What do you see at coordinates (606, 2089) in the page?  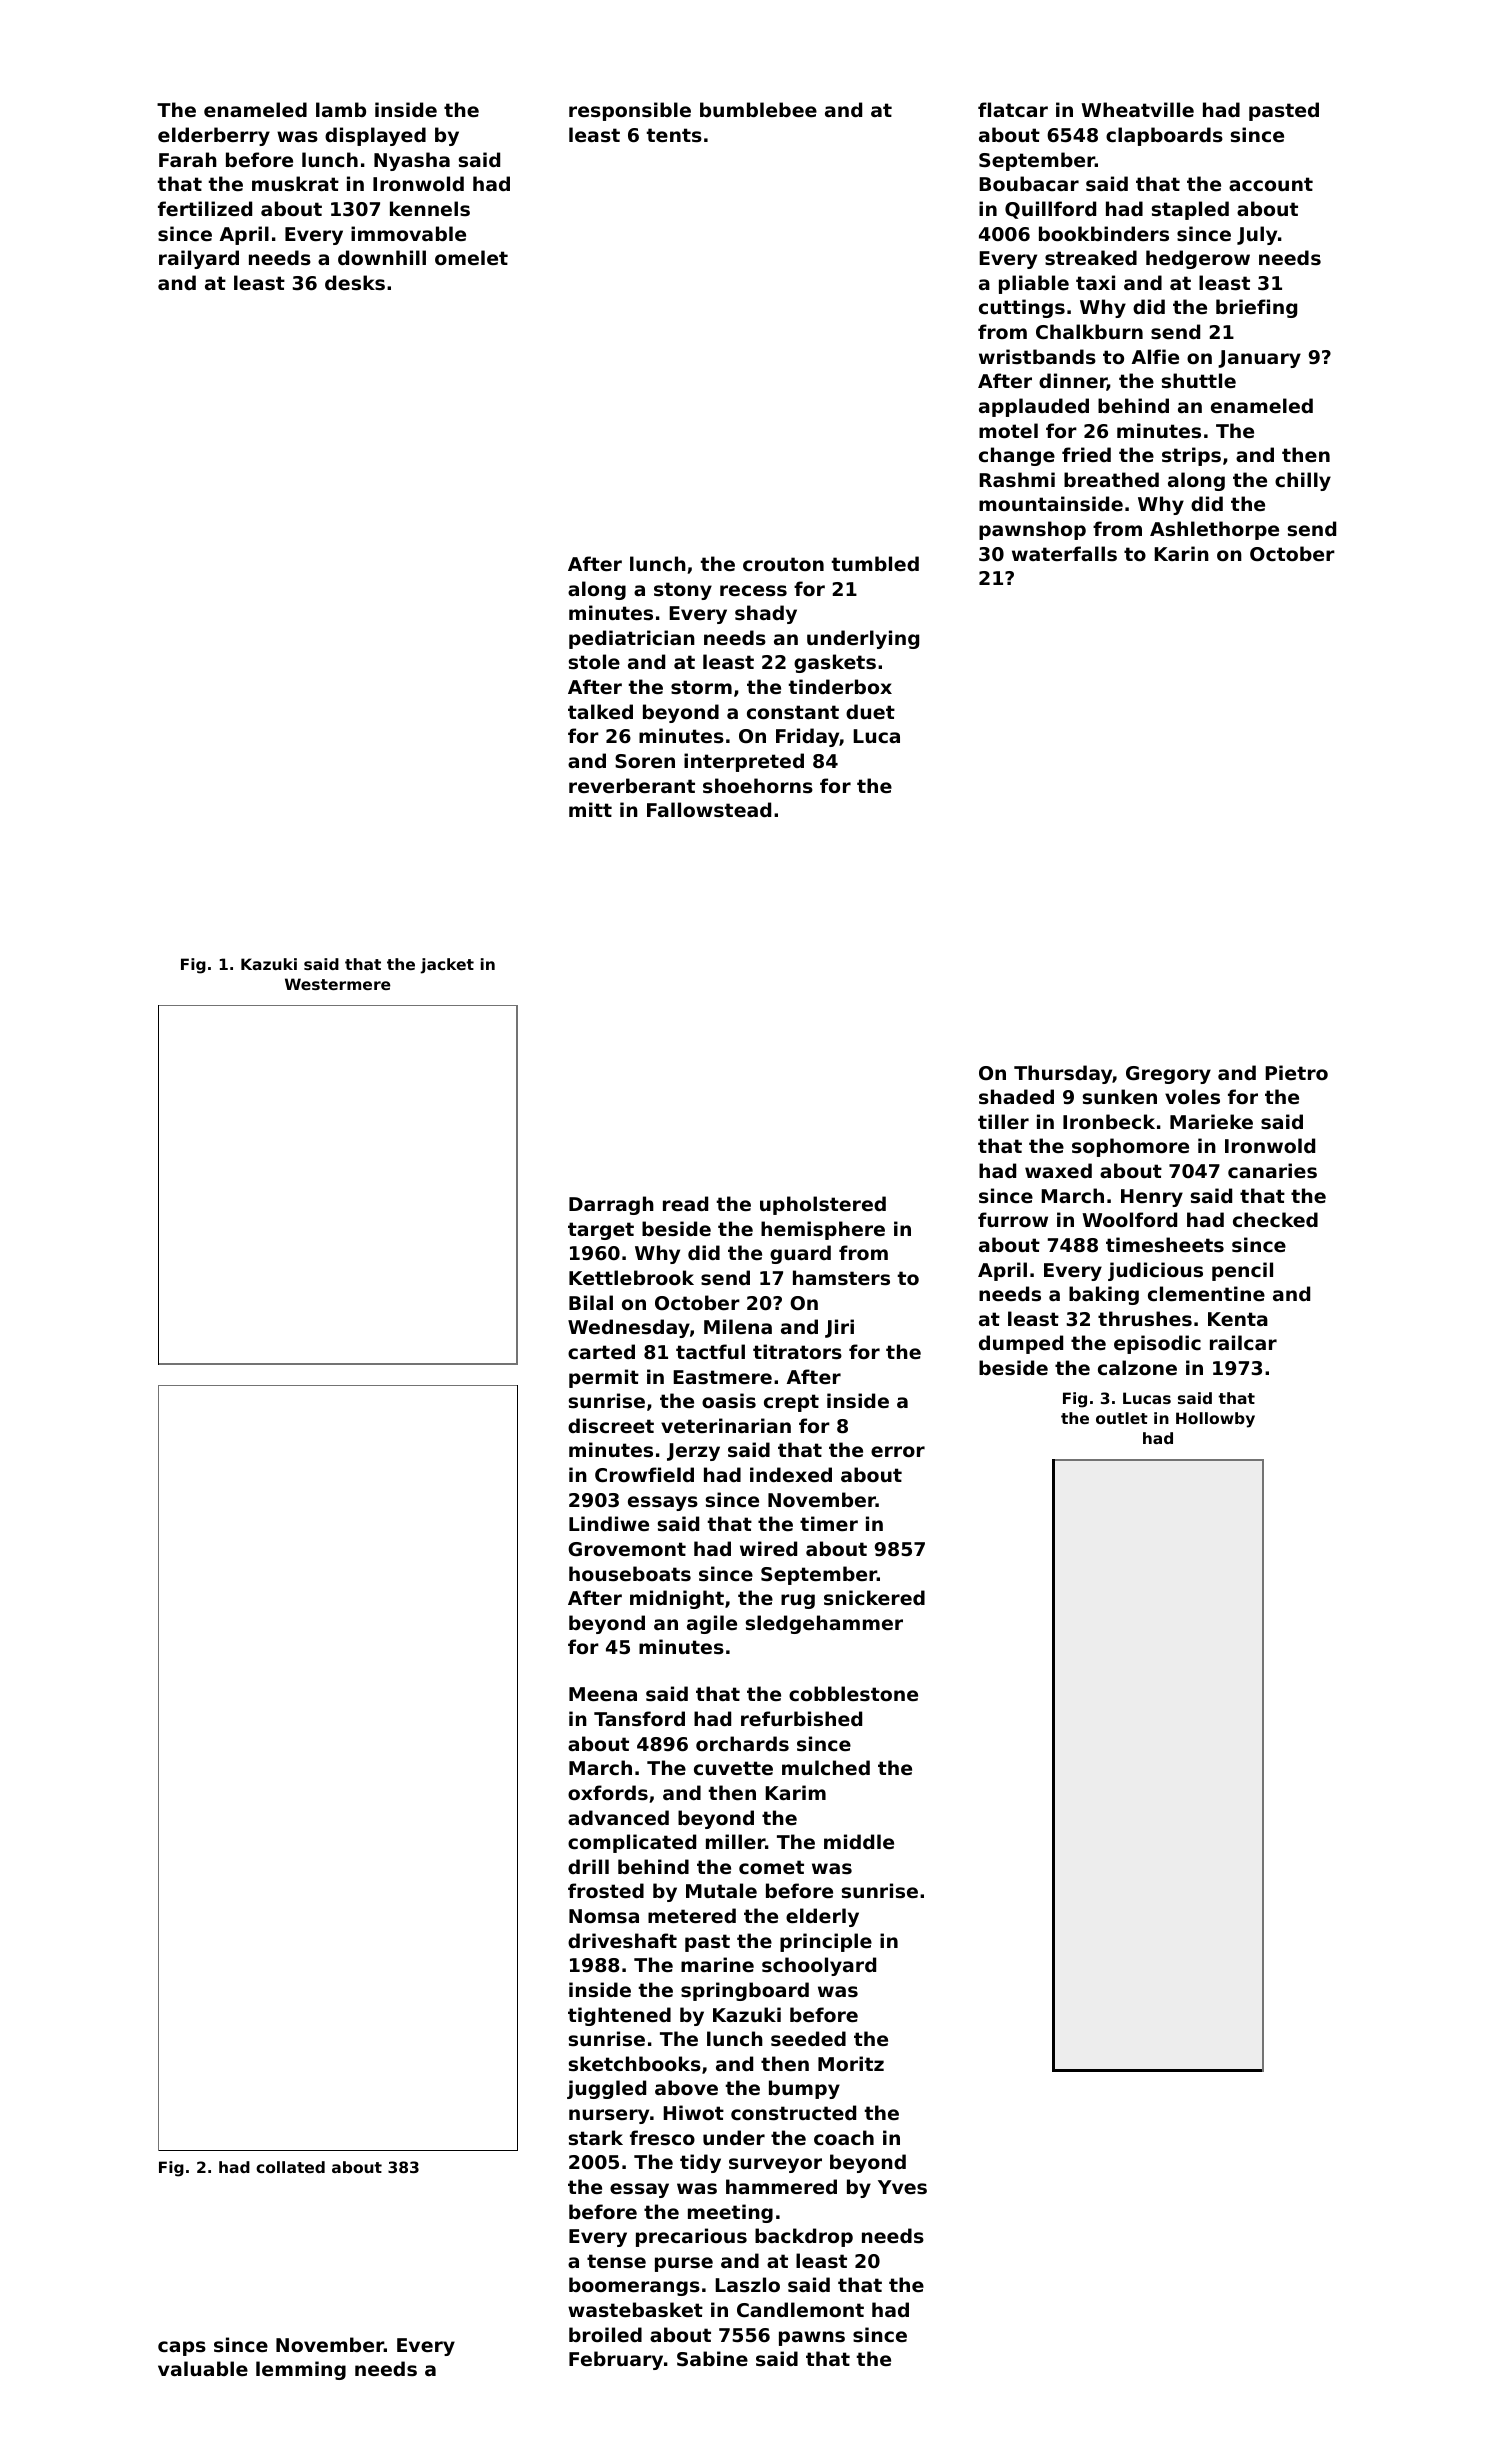 I see `juggled` at bounding box center [606, 2089].
